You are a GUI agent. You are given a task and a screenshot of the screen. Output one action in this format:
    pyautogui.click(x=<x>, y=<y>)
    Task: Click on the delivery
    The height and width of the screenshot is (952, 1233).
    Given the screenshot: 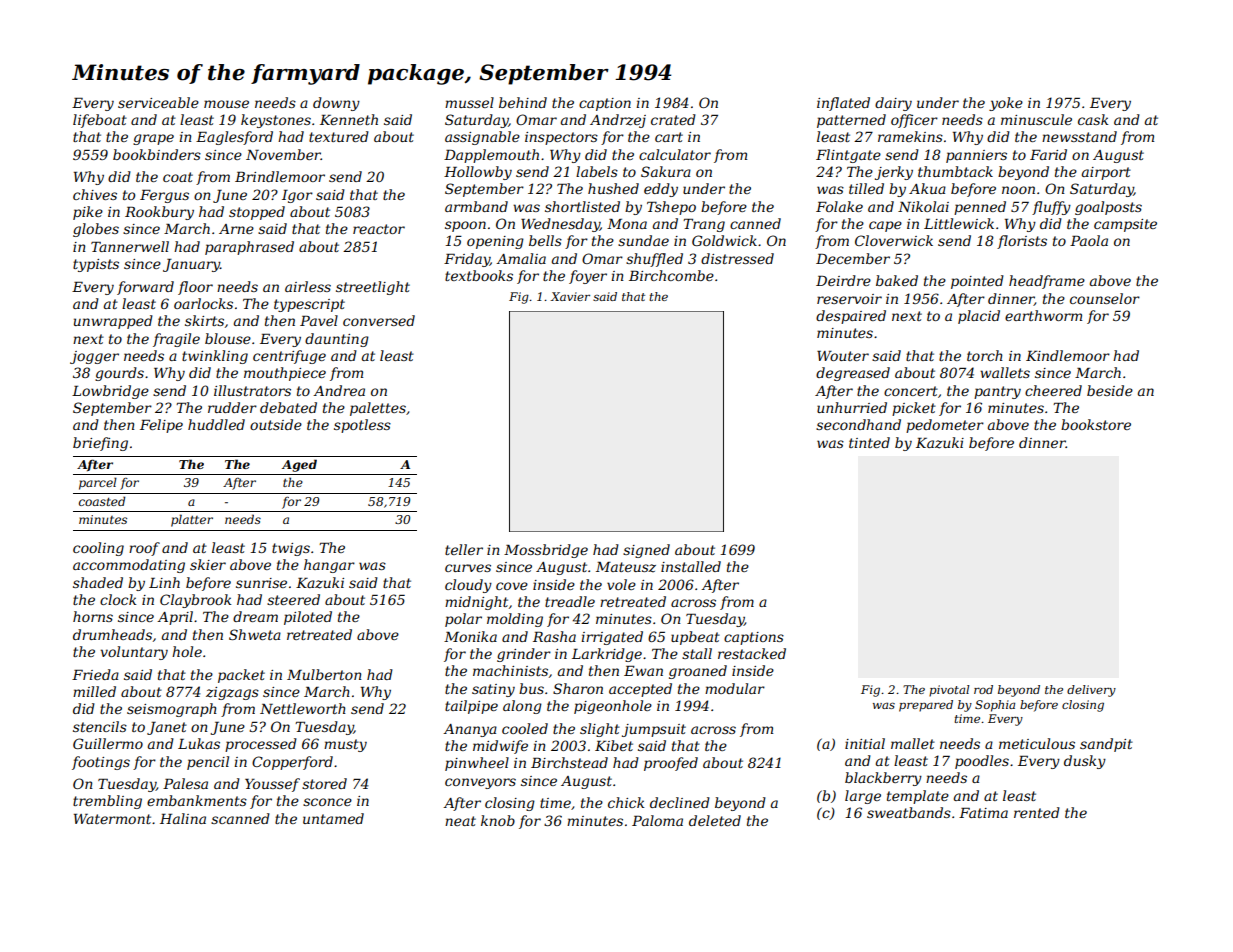 What is the action you would take?
    pyautogui.click(x=1091, y=691)
